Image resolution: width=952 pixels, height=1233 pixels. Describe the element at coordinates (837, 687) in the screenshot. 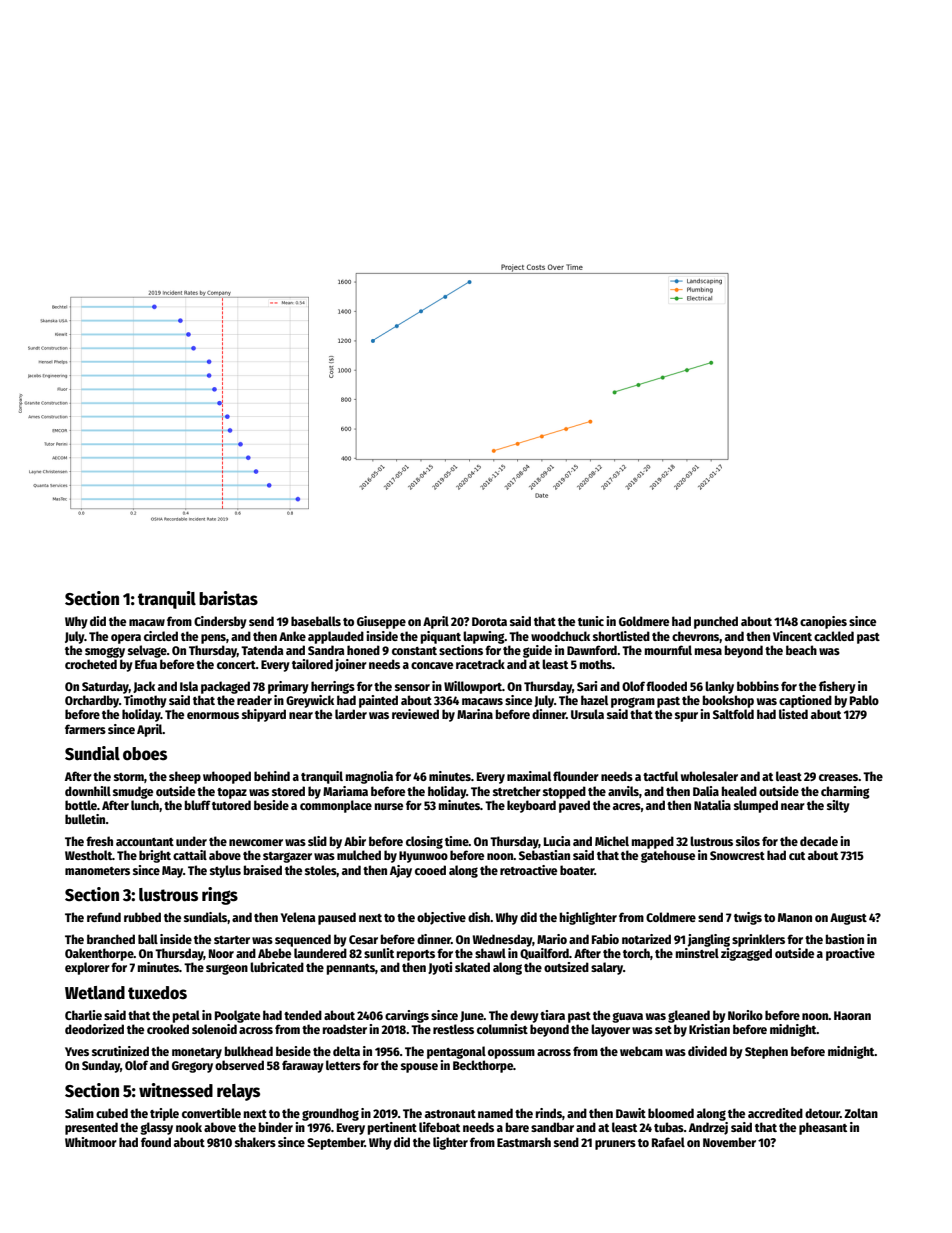

I see `fishery` at that location.
